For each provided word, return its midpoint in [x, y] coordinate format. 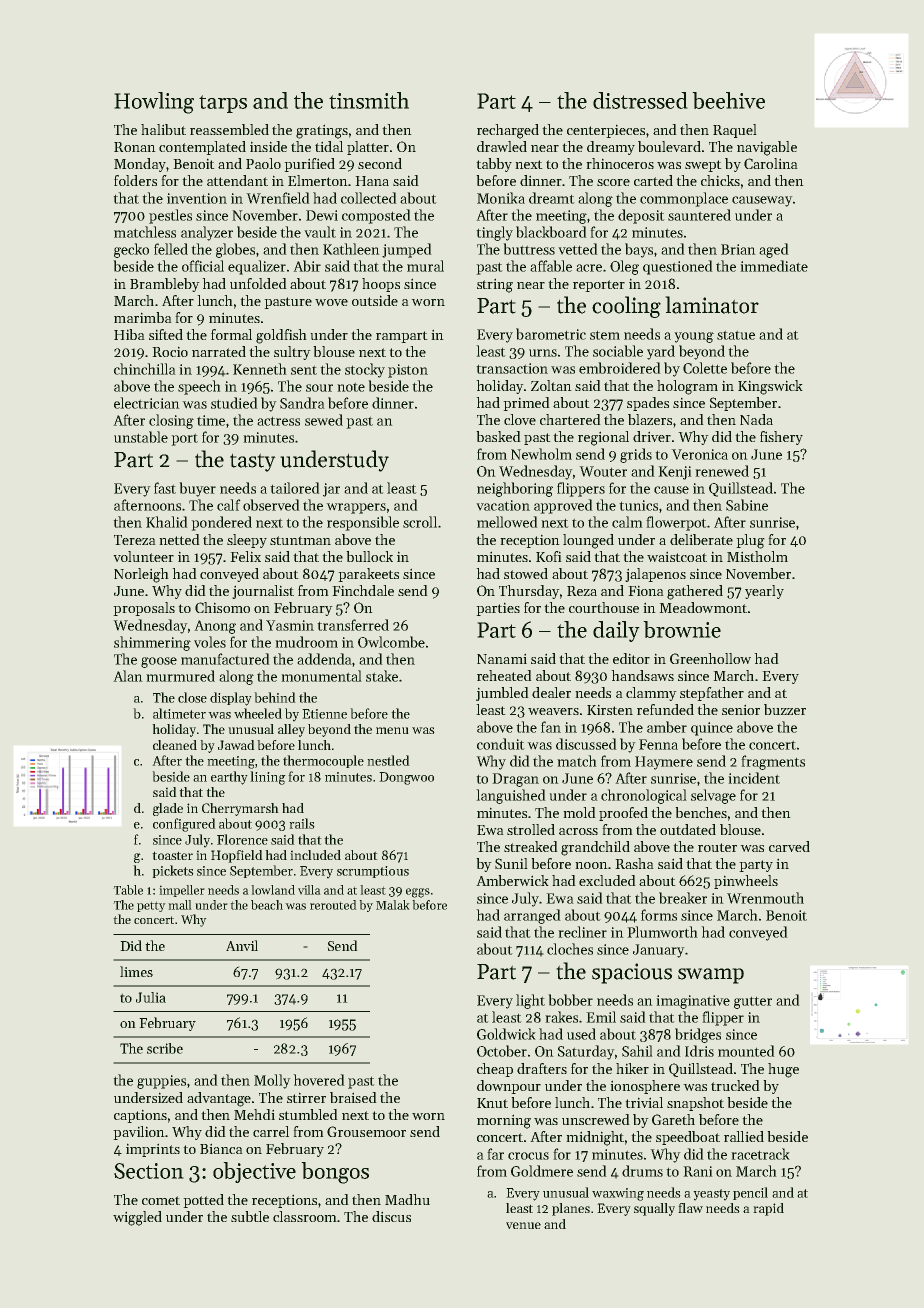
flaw [690, 1208]
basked [498, 436]
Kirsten [610, 709]
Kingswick [770, 387]
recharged [508, 131]
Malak [393, 905]
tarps [223, 104]
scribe [165, 1048]
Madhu [407, 1199]
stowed [526, 573]
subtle [250, 1216]
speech [199, 387]
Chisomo [222, 607]
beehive [728, 100]
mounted [746, 1051]
